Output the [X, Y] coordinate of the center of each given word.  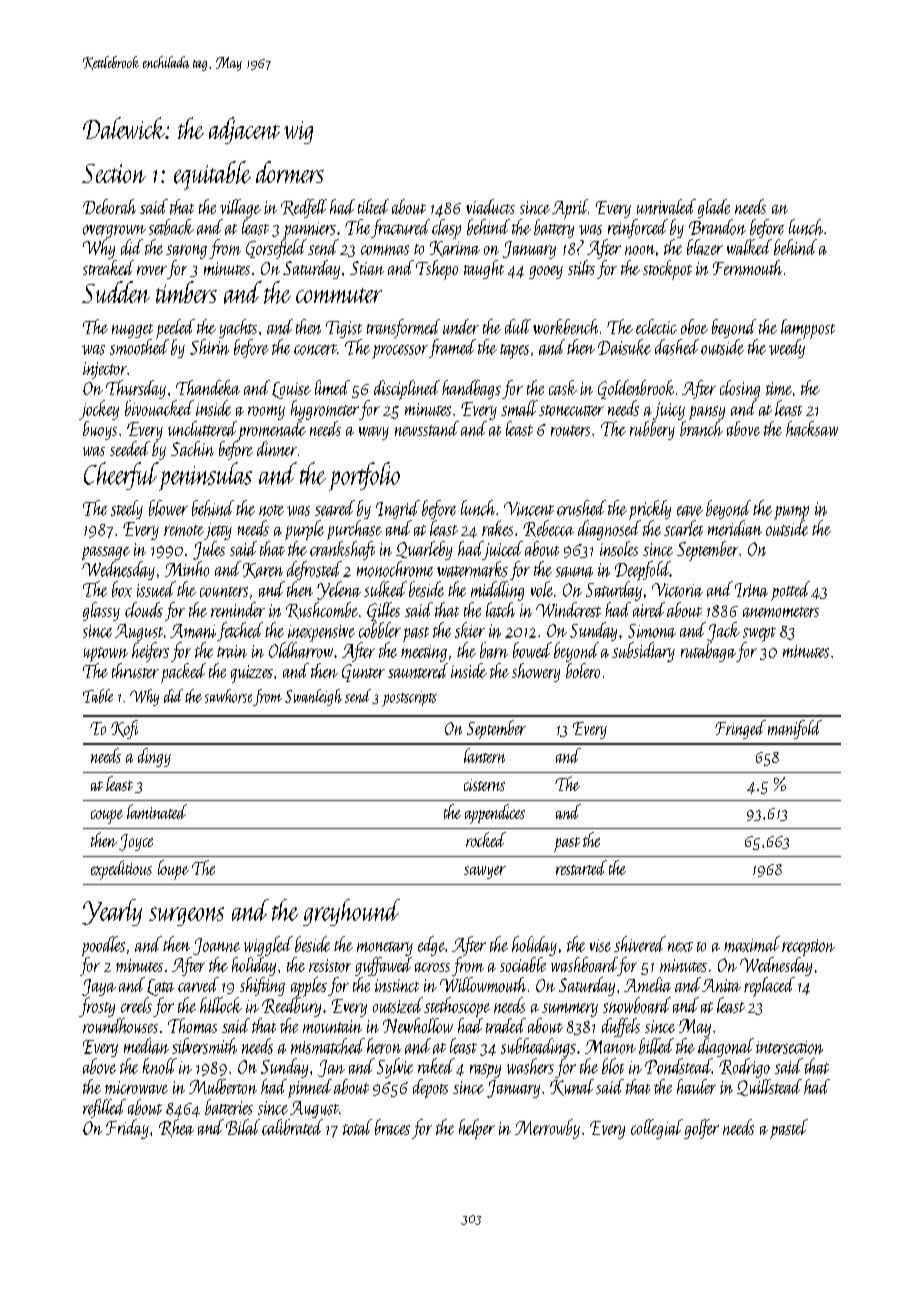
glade [714, 208]
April [570, 209]
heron [384, 1046]
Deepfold [642, 571]
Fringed [740, 729]
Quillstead [769, 1087]
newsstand [427, 428]
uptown [106, 654]
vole [542, 589]
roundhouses [120, 1025]
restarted [581, 867]
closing [740, 389]
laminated [157, 811]
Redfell [304, 208]
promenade [272, 431]
